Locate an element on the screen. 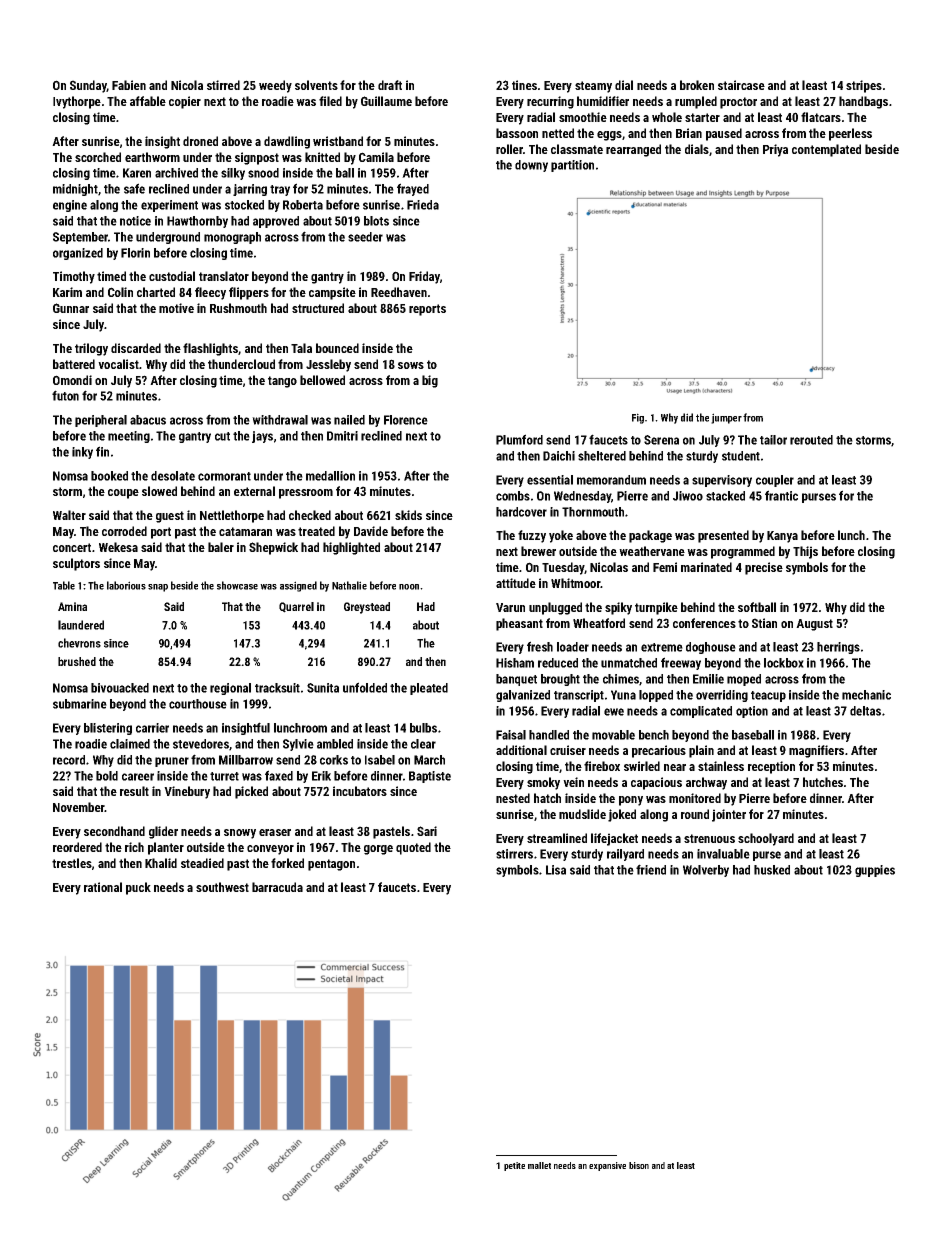 This screenshot has width=952, height=1233. Wheatford is located at coordinates (599, 623).
